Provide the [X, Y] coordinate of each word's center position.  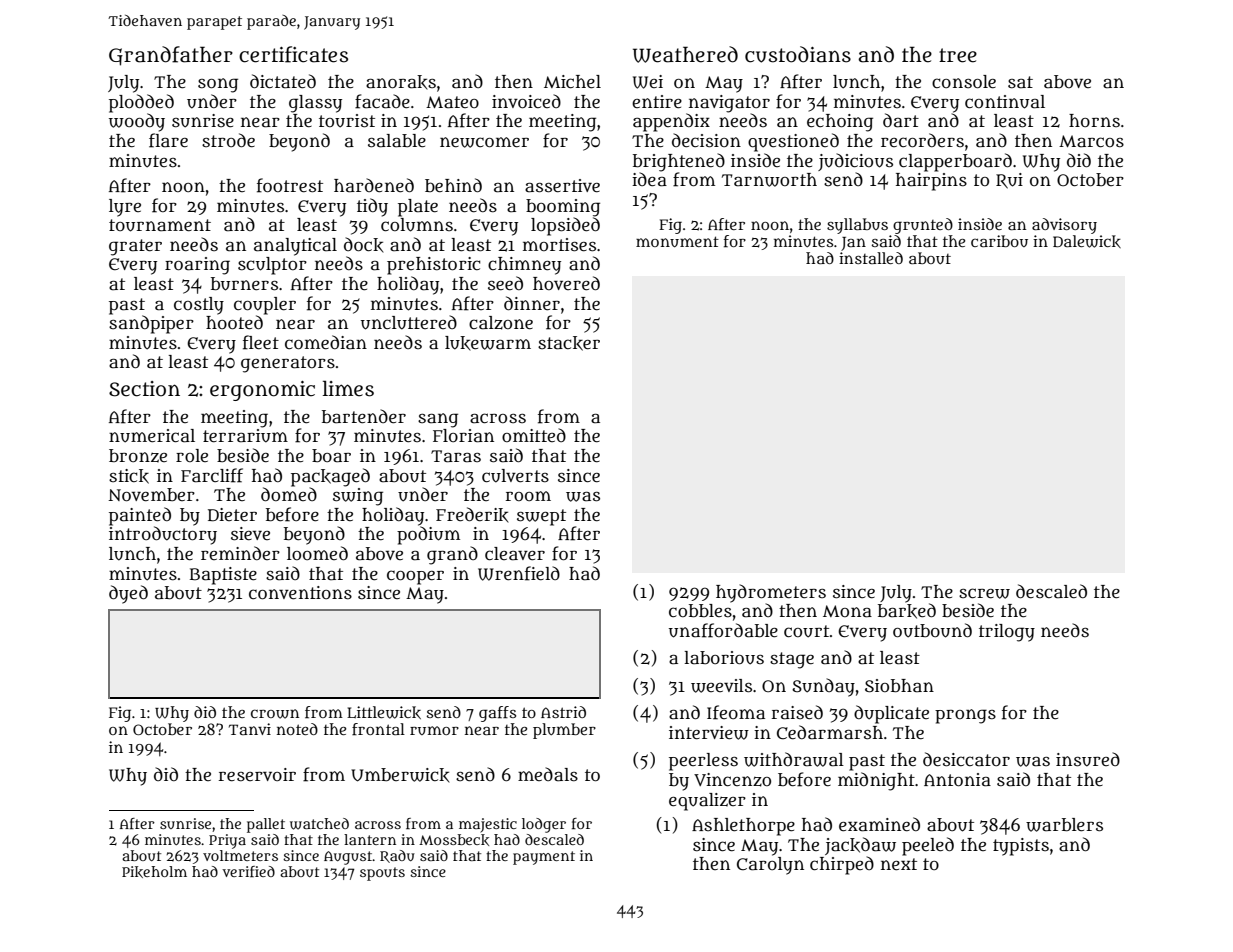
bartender [364, 416]
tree [958, 55]
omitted [534, 435]
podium [428, 535]
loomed [317, 553]
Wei [648, 82]
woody [137, 122]
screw [984, 593]
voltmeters [240, 855]
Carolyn [770, 866]
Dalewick [1087, 241]
